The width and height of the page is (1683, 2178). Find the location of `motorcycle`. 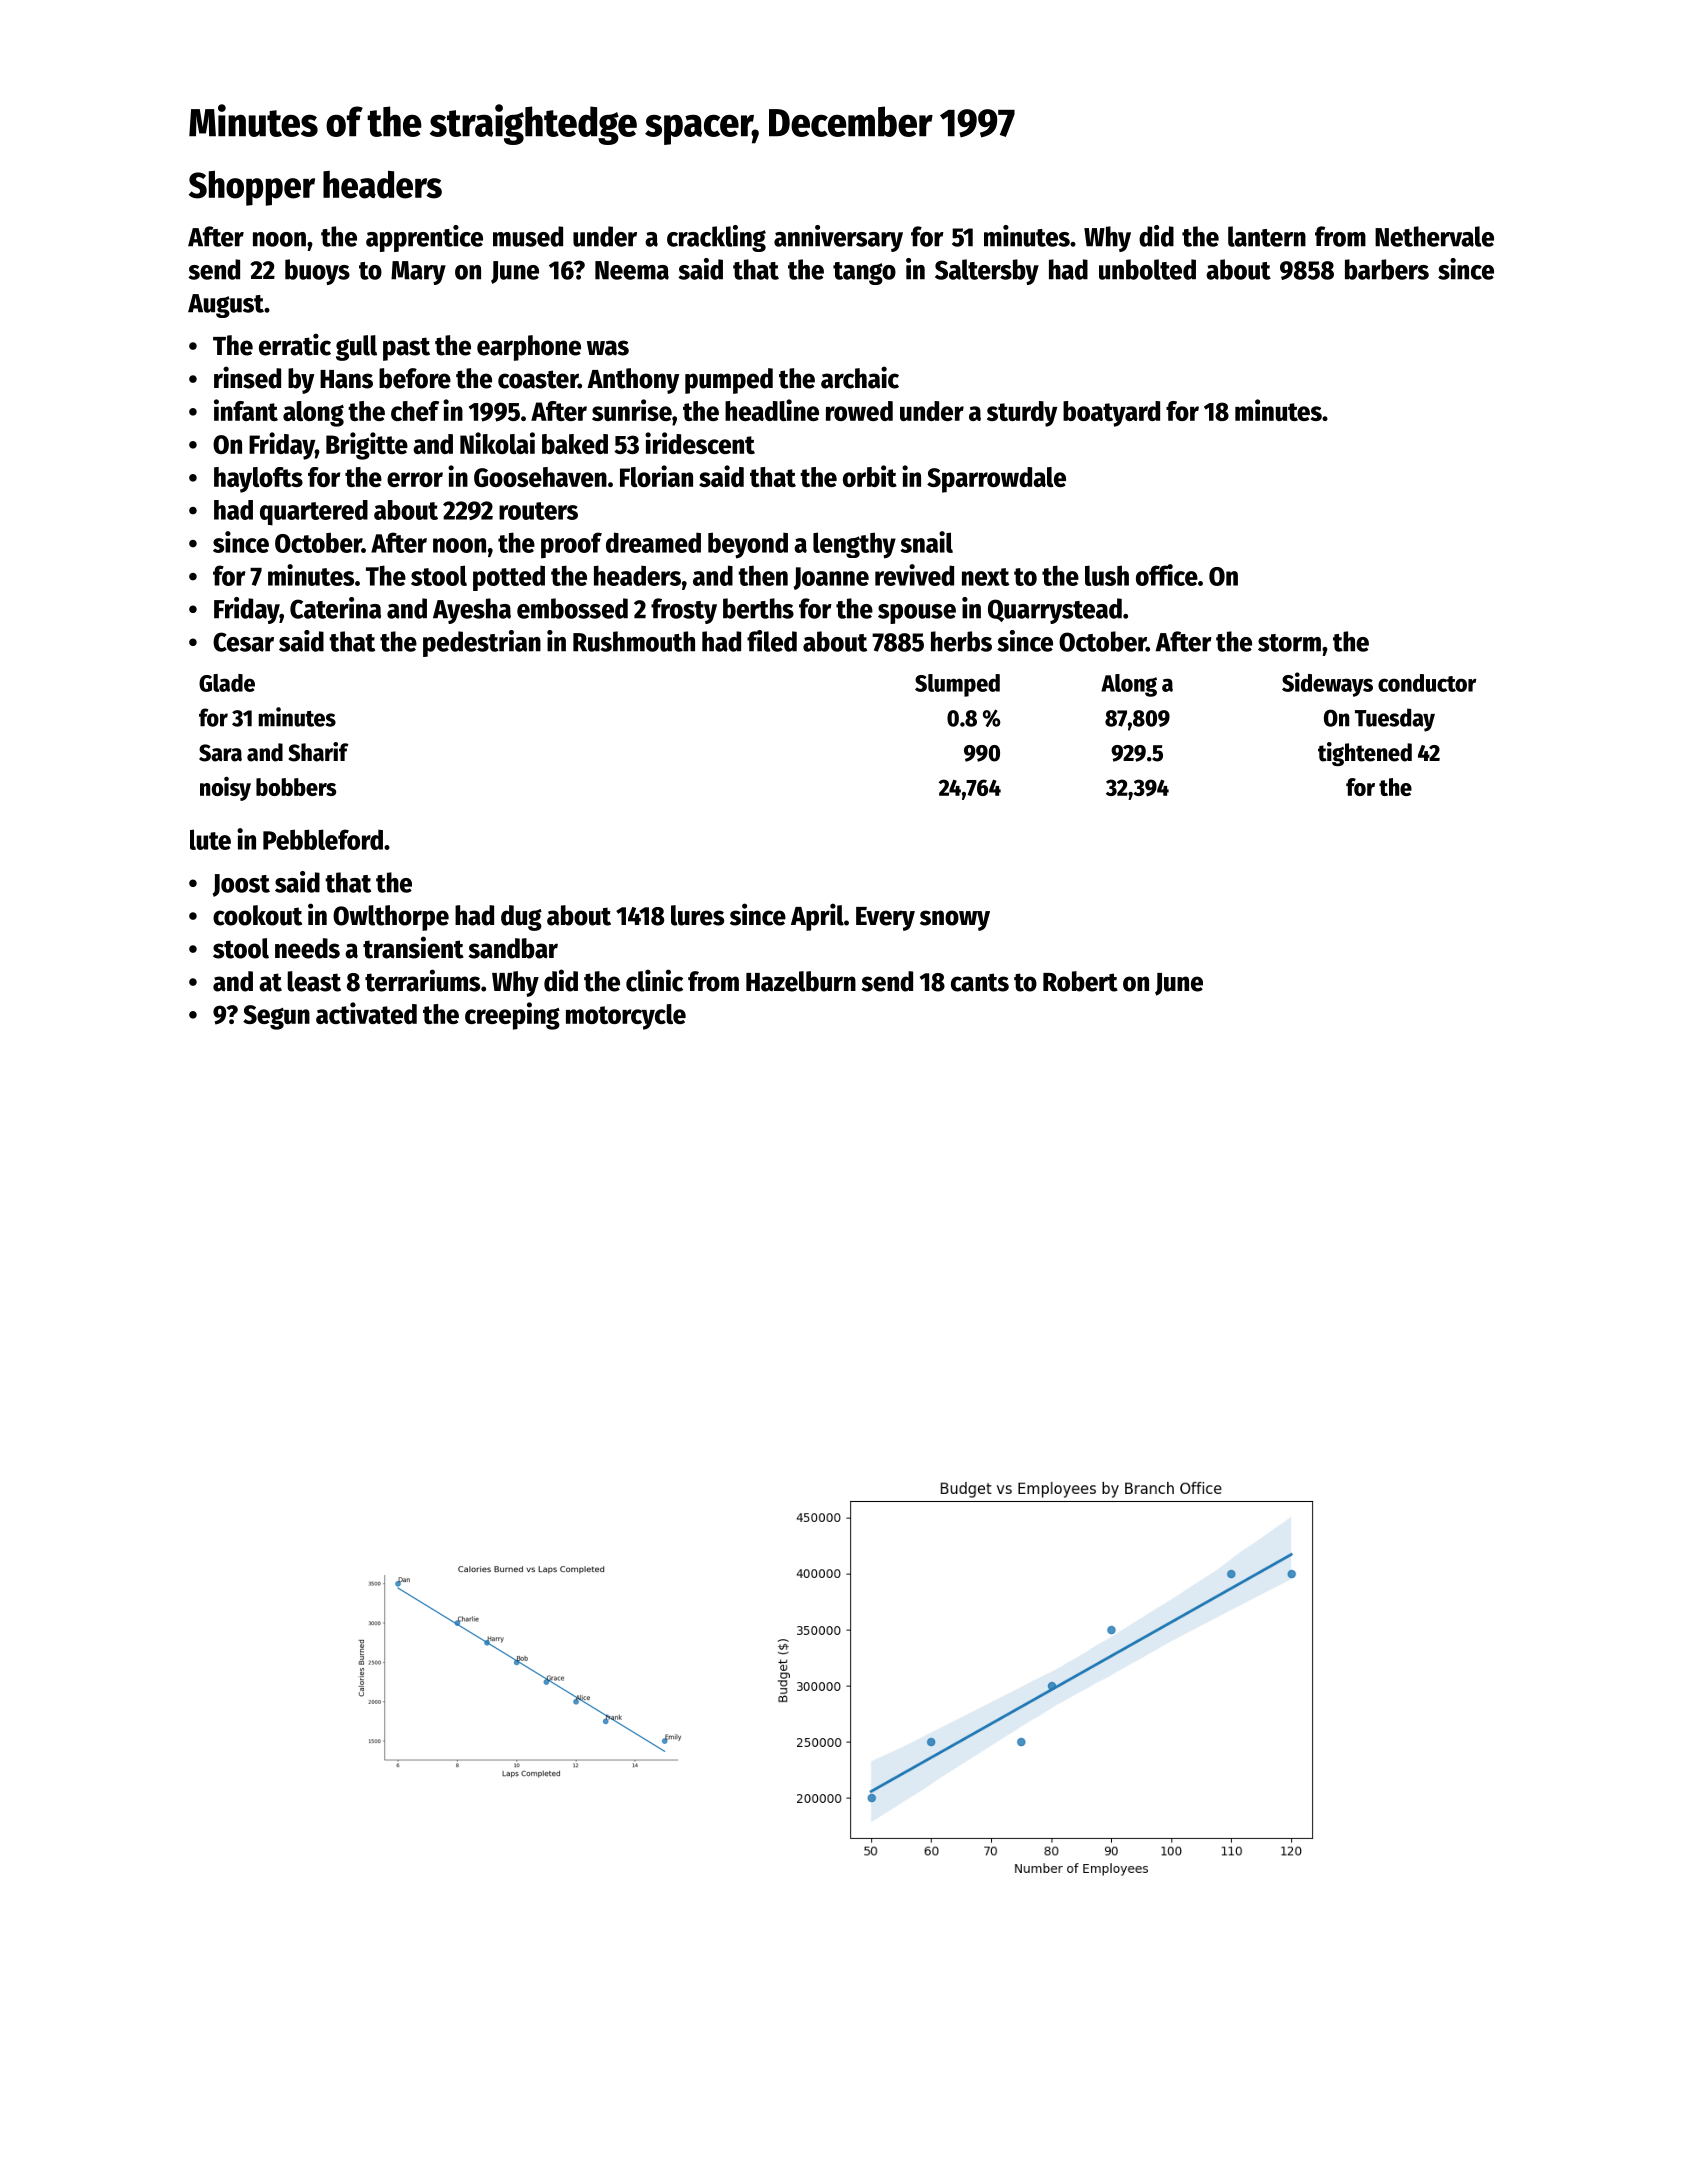

motorcycle is located at coordinates (626, 1017).
